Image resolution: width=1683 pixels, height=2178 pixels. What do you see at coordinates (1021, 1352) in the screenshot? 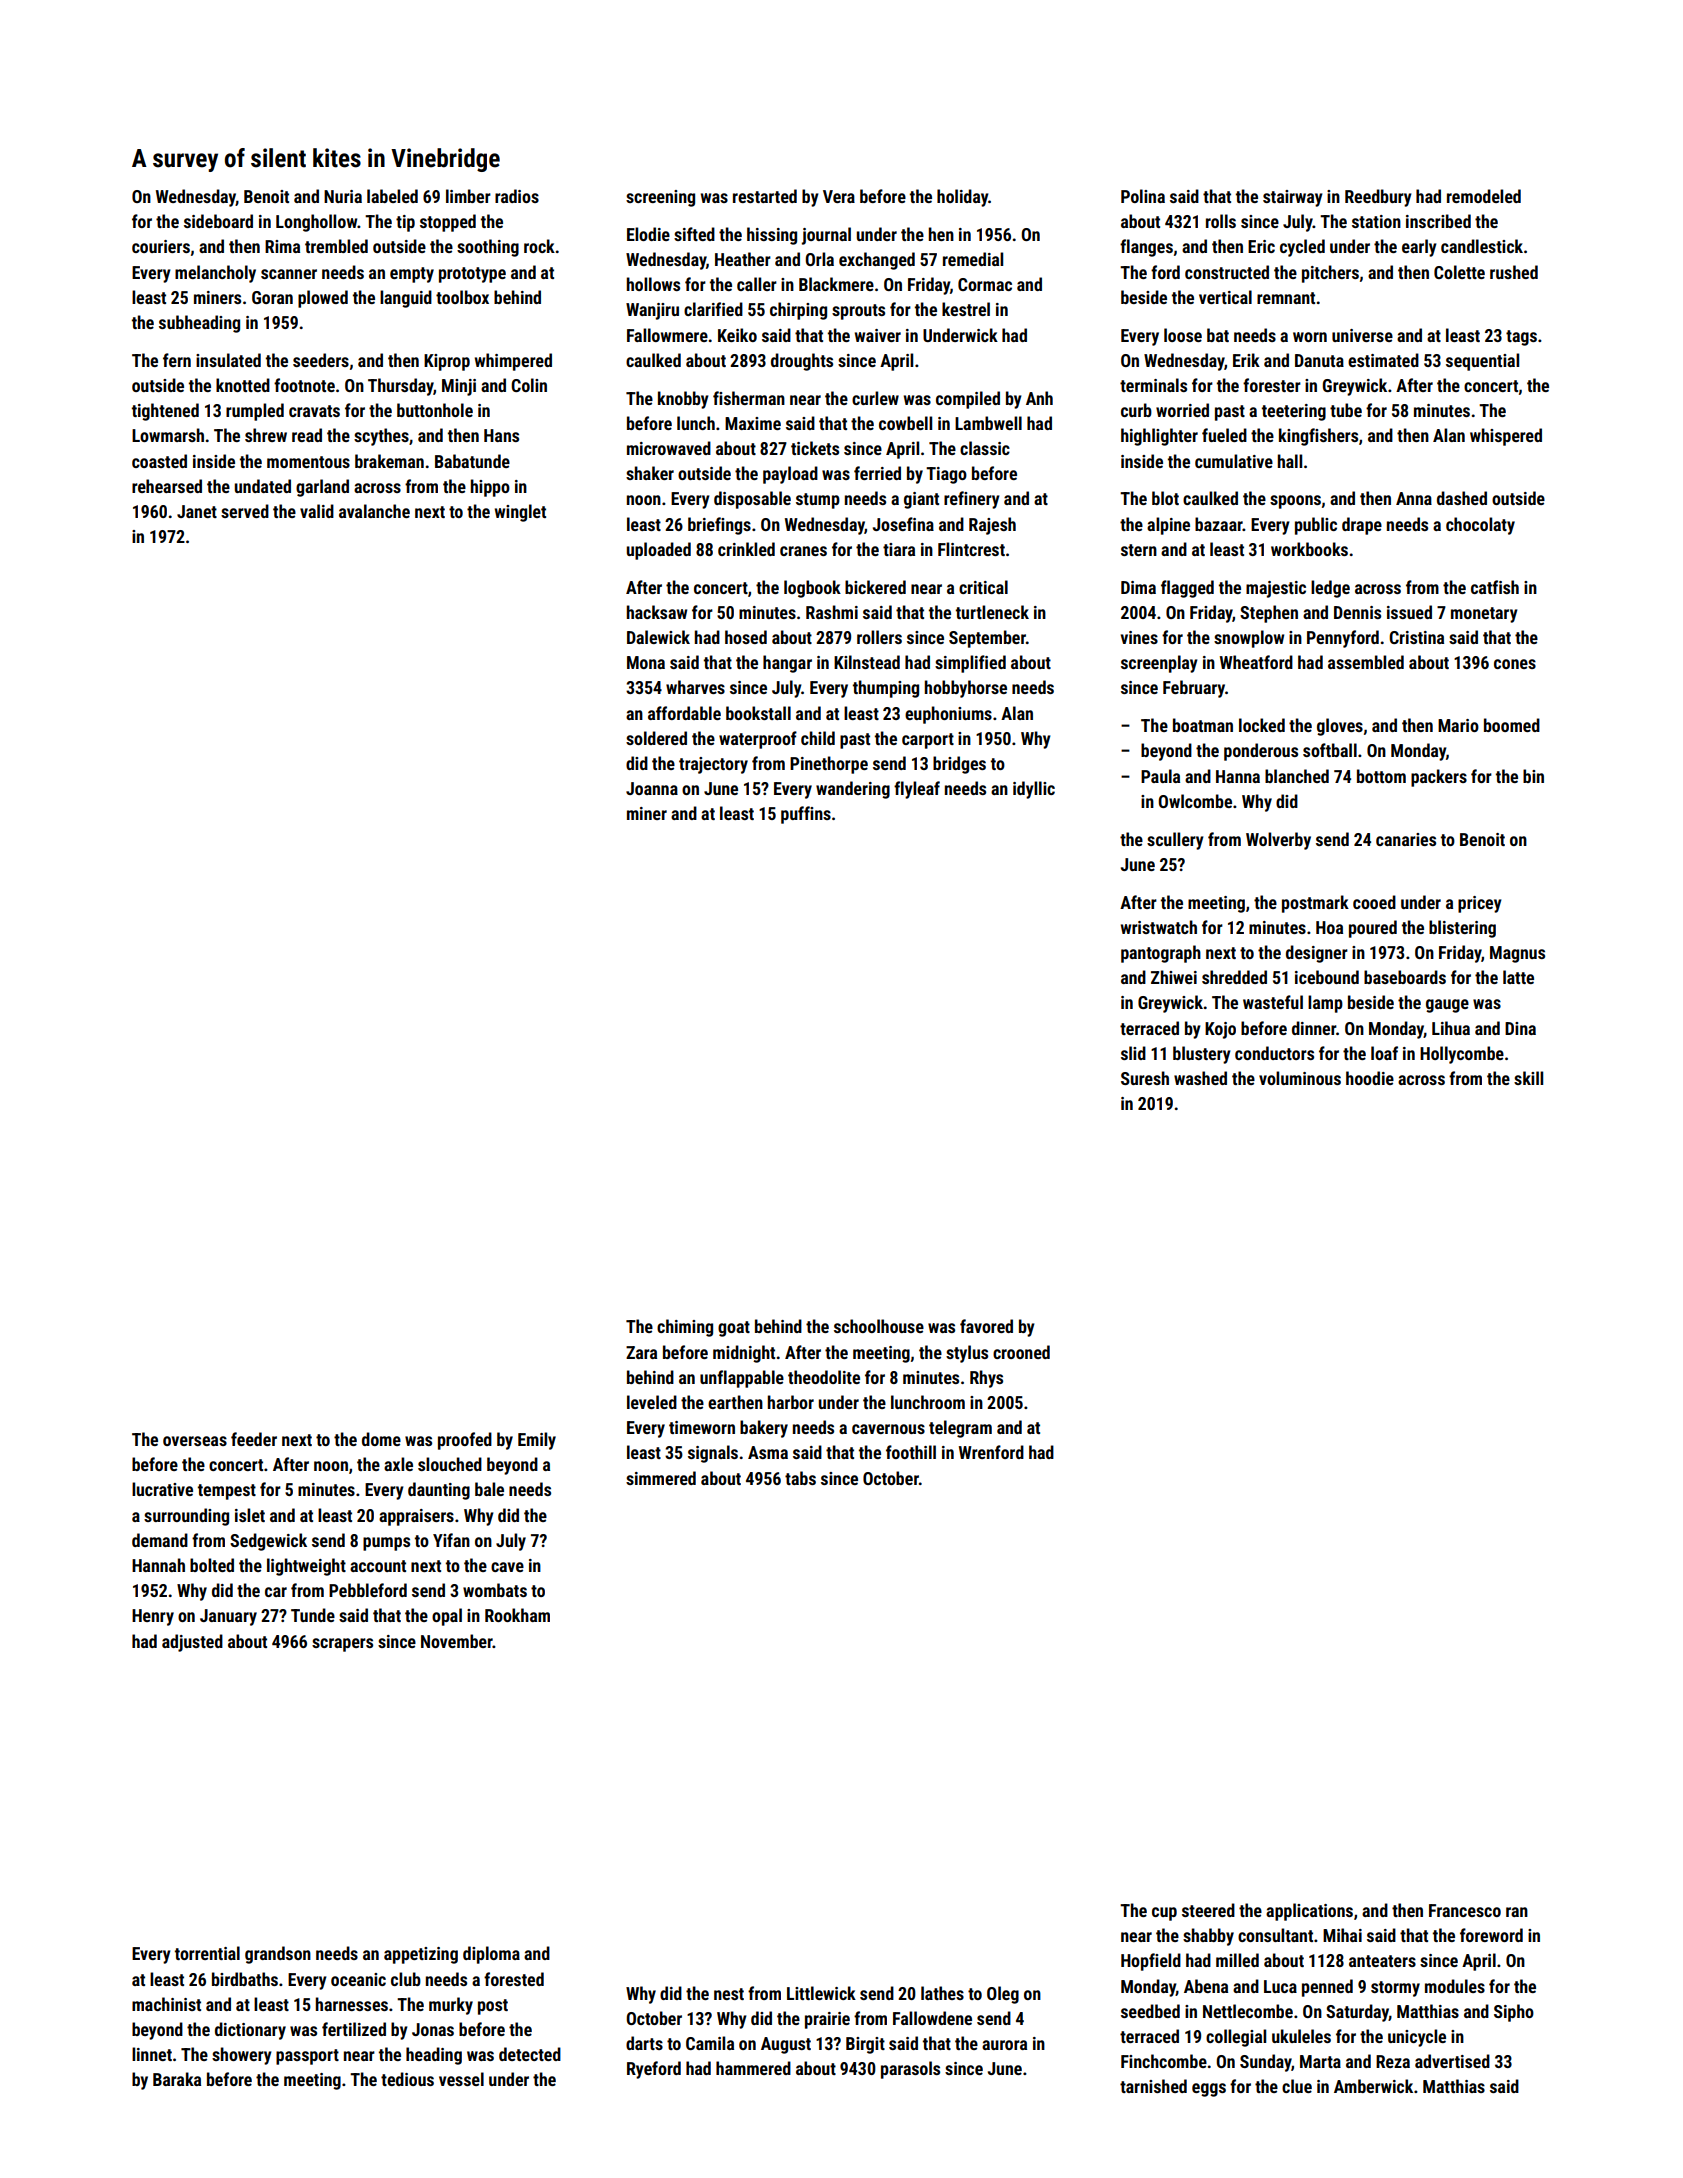
I see `crooned` at bounding box center [1021, 1352].
